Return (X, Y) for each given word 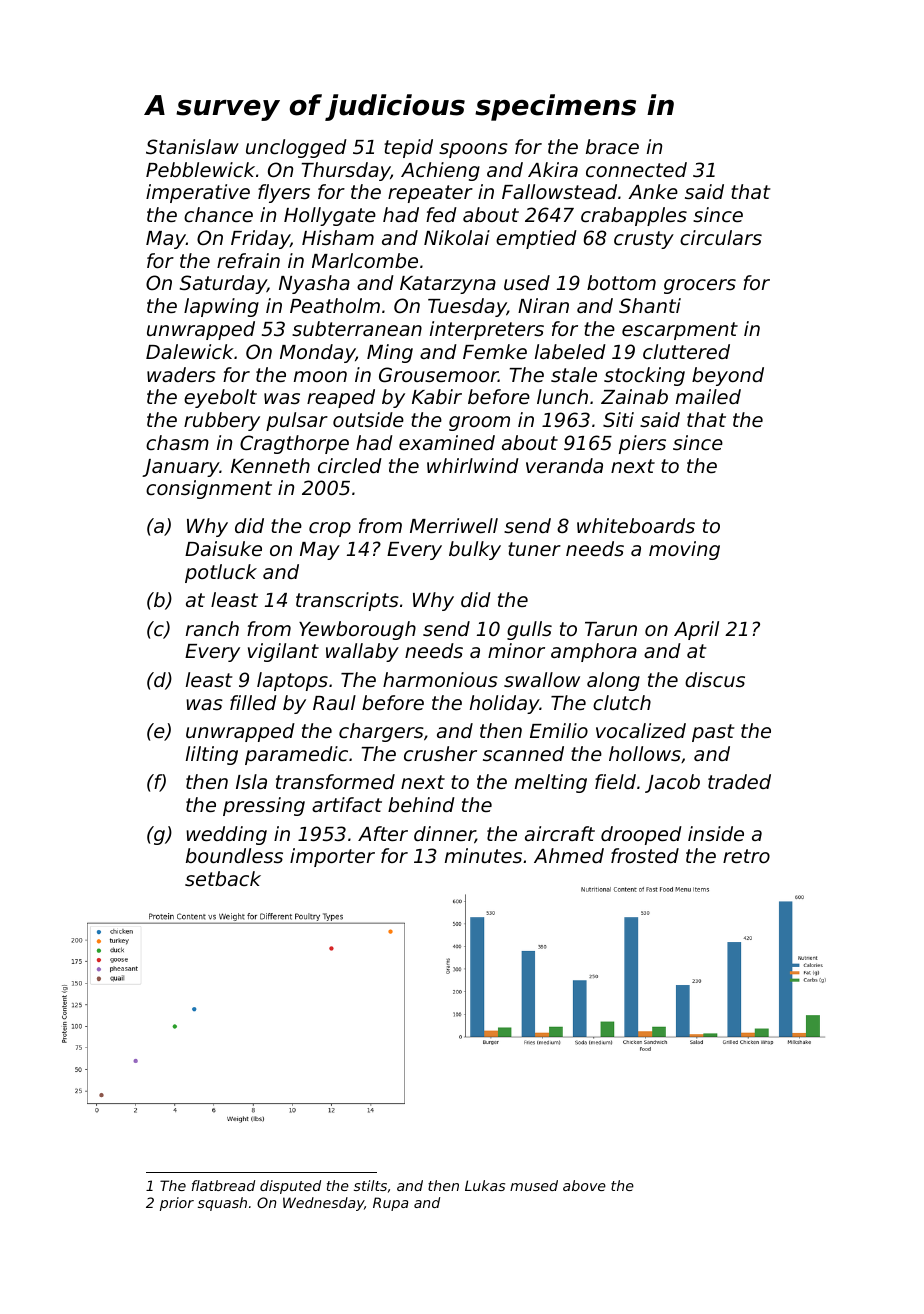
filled (253, 702)
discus (715, 679)
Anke (653, 191)
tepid (408, 148)
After (383, 833)
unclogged (296, 148)
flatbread (223, 1185)
